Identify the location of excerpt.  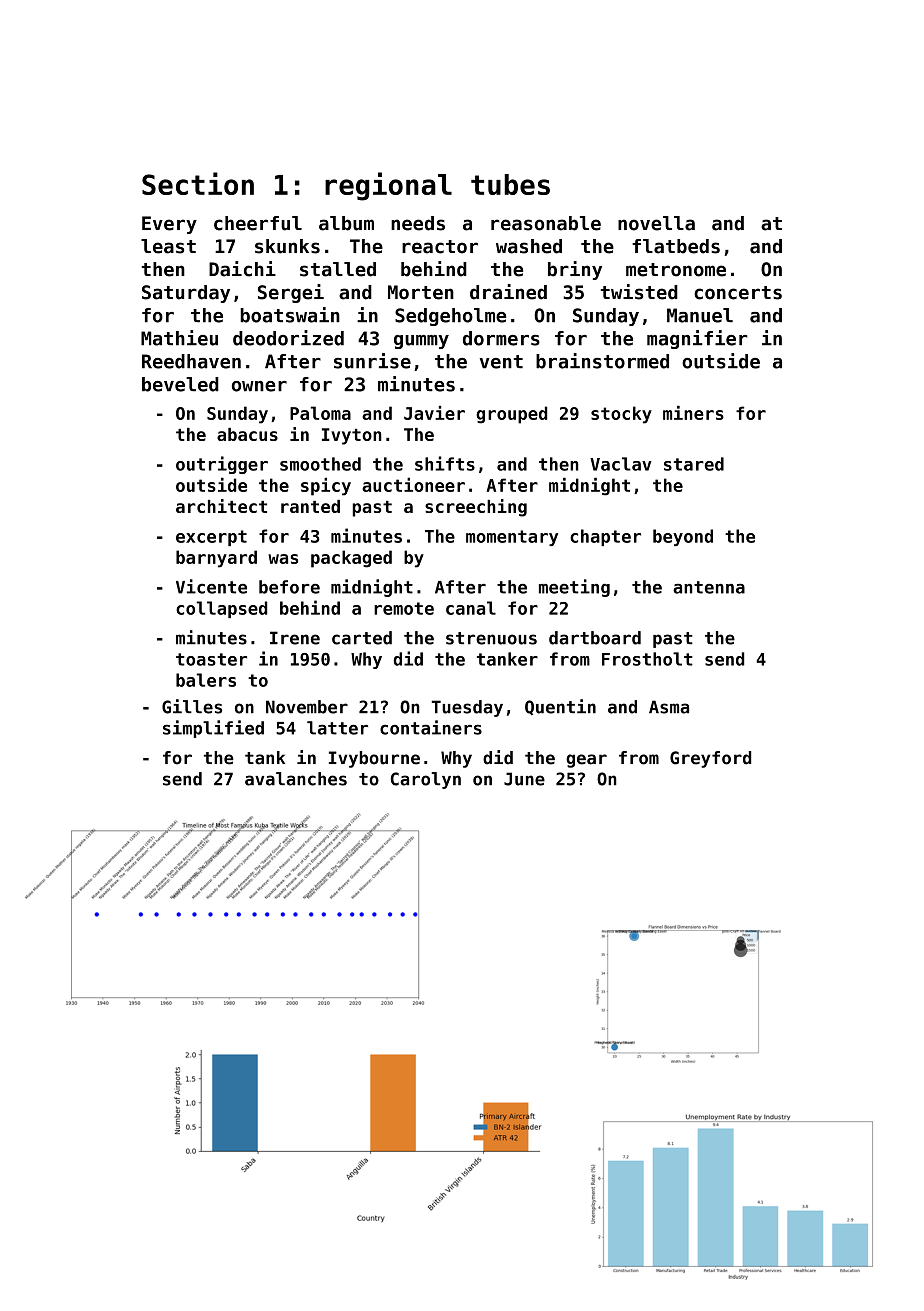
(211, 538).
